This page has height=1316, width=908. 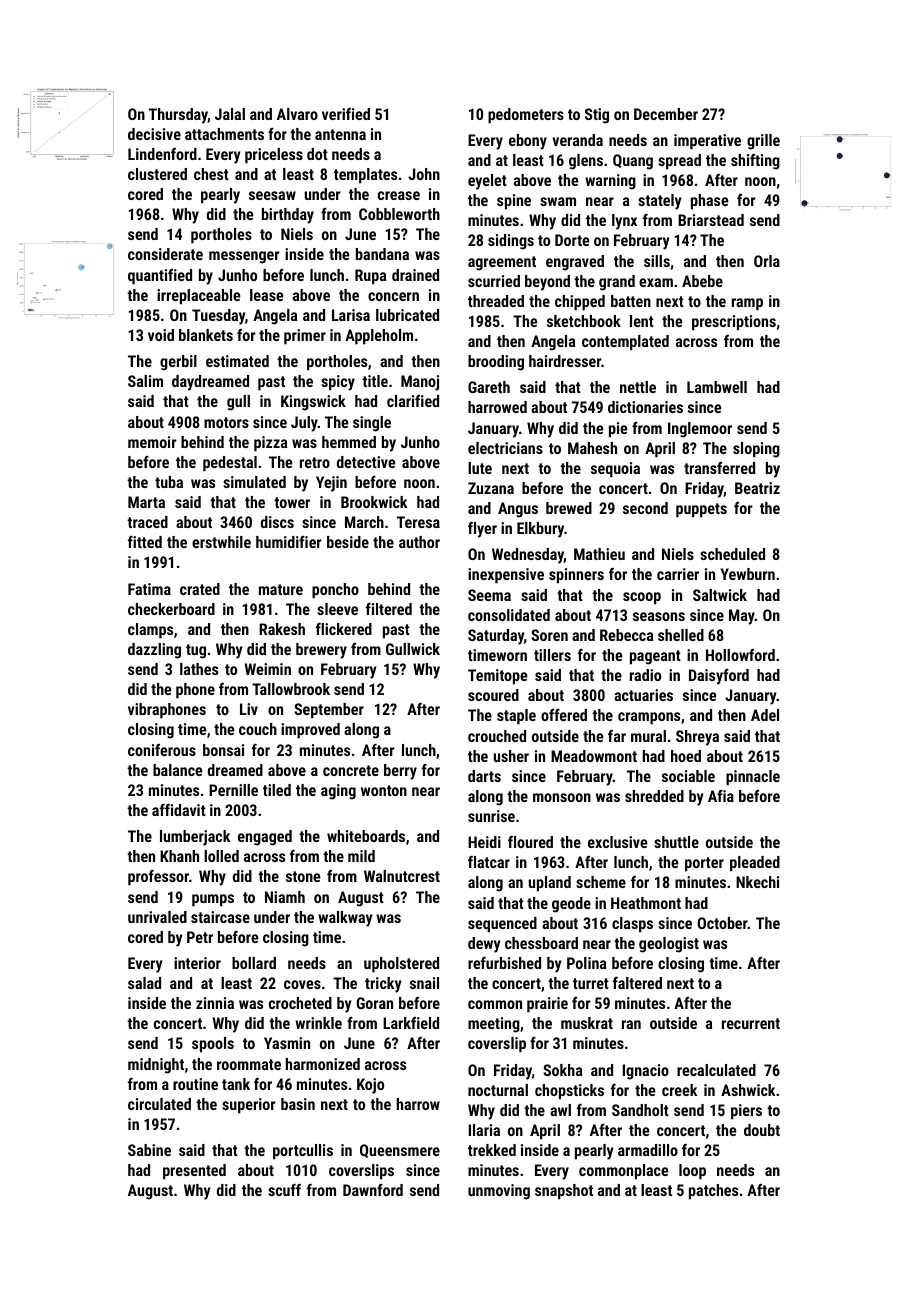 What do you see at coordinates (199, 669) in the page?
I see `lathes` at bounding box center [199, 669].
